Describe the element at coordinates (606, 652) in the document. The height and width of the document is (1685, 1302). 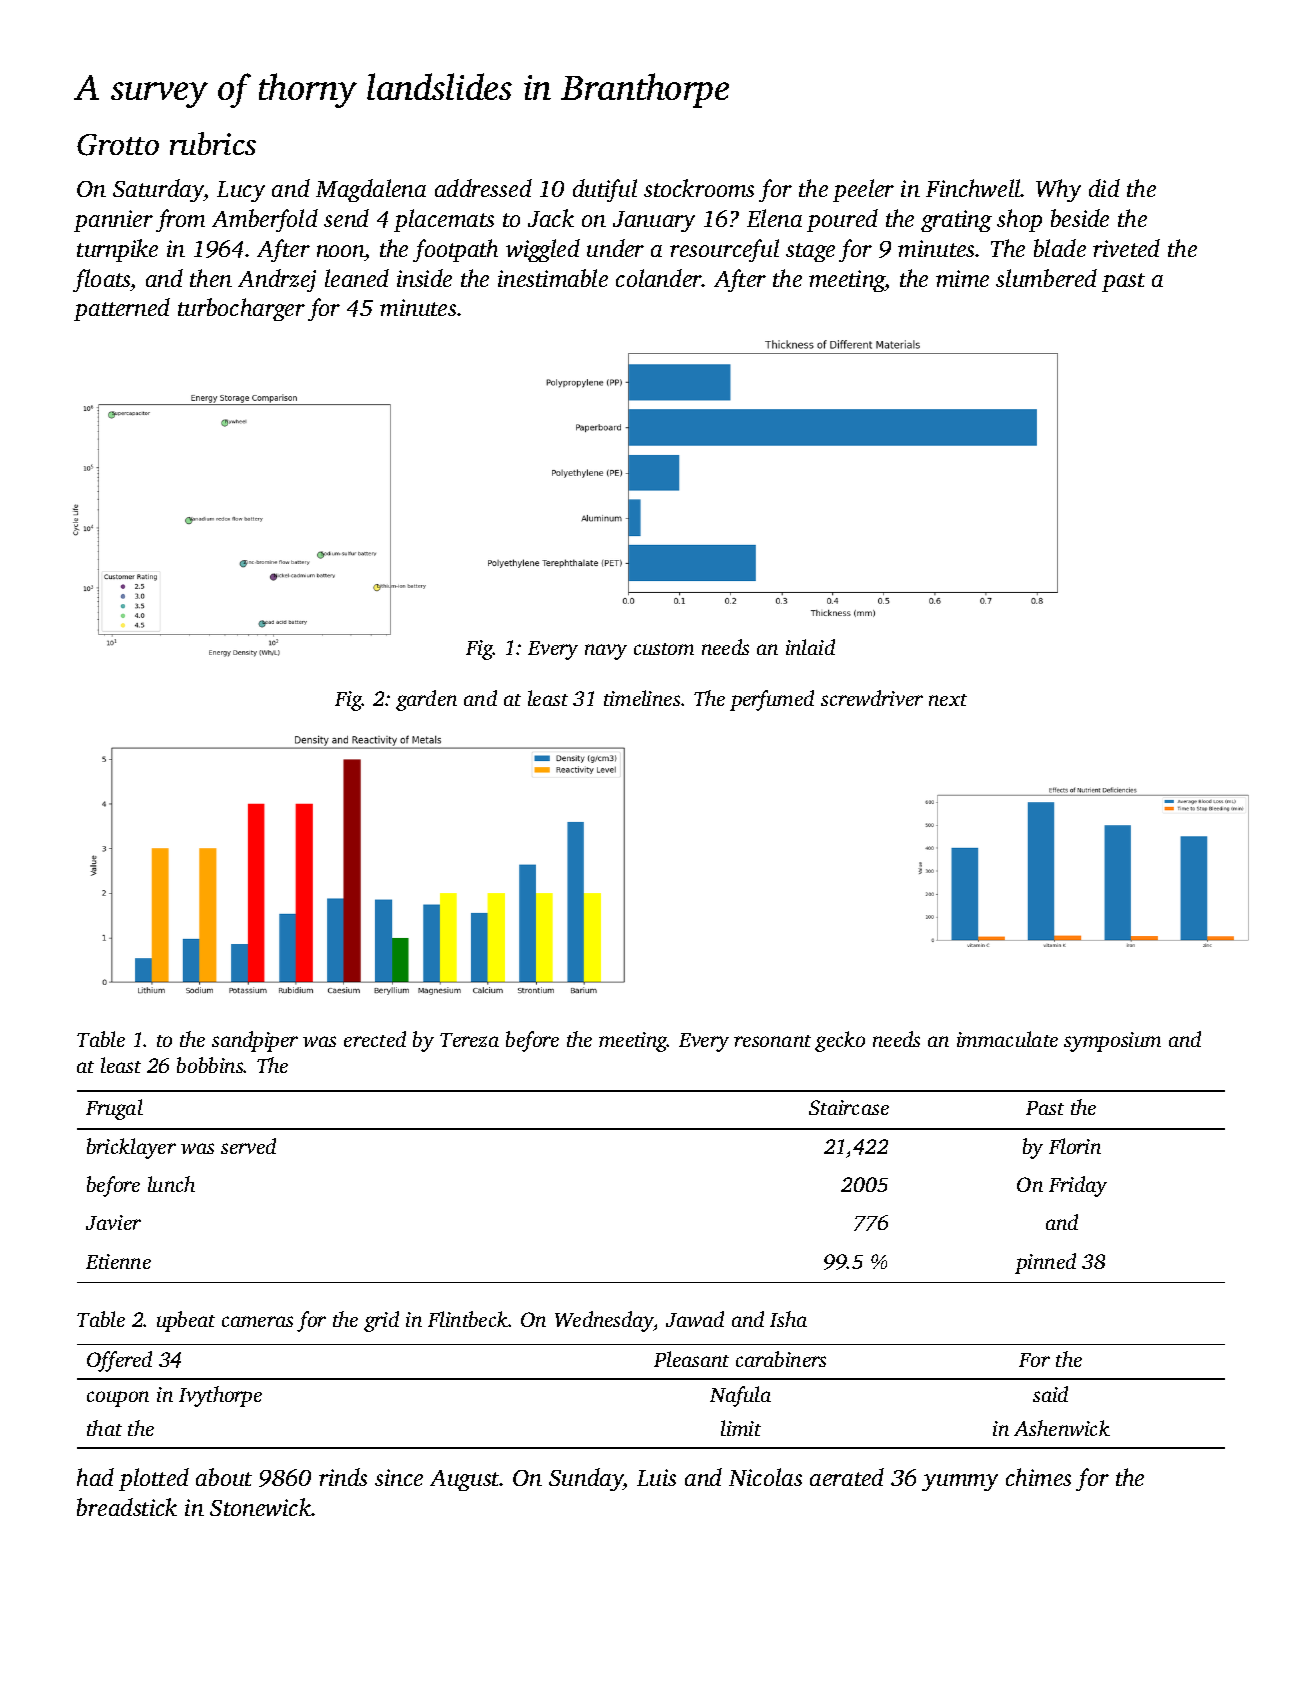
I see `navy` at that location.
